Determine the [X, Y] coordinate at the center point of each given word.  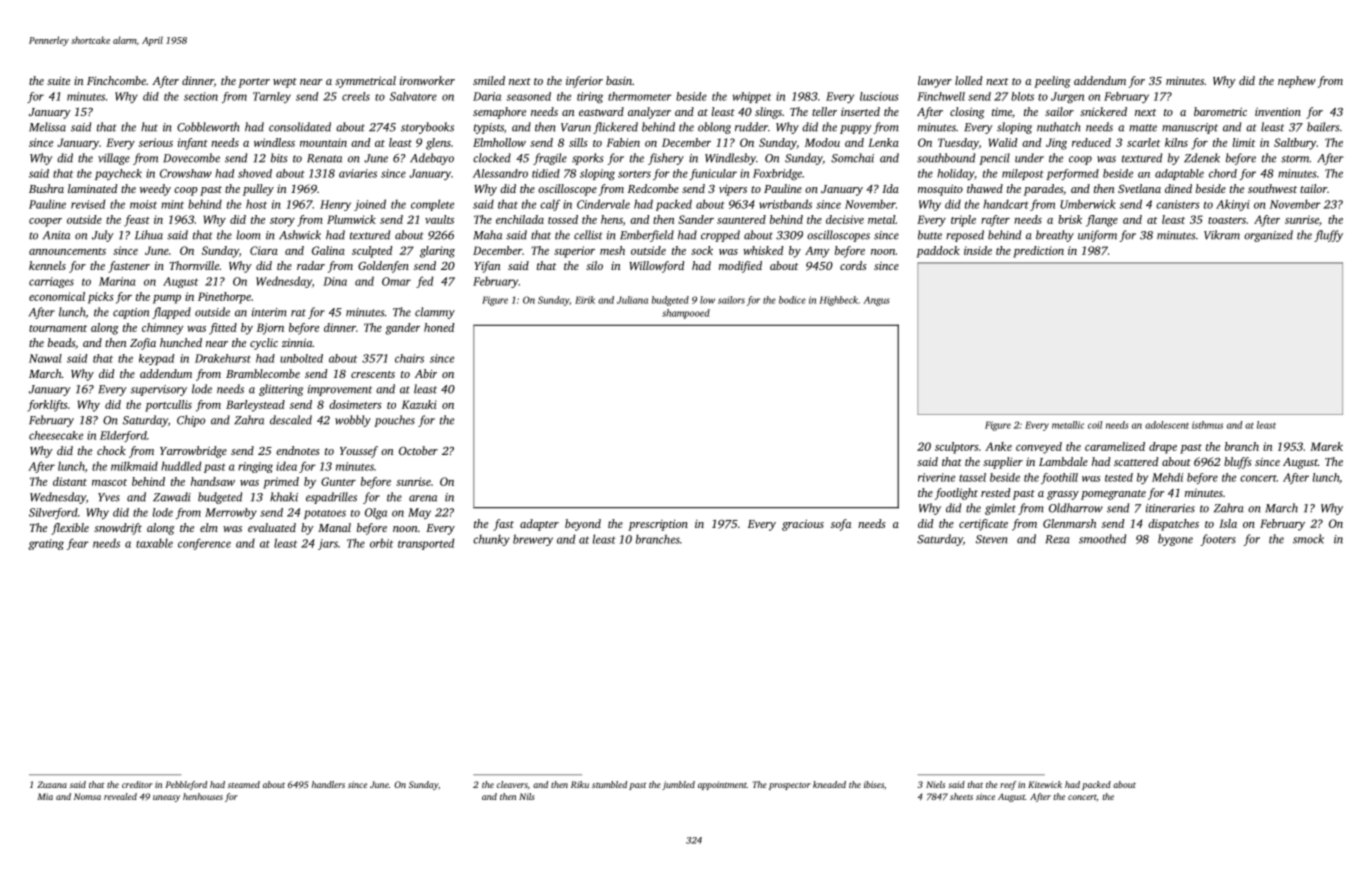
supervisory [159, 390]
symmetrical [365, 82]
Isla [1228, 523]
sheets [961, 796]
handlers [328, 784]
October [418, 450]
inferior [584, 82]
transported [426, 544]
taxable [154, 543]
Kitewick [1045, 784]
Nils [527, 796]
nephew [1297, 82]
